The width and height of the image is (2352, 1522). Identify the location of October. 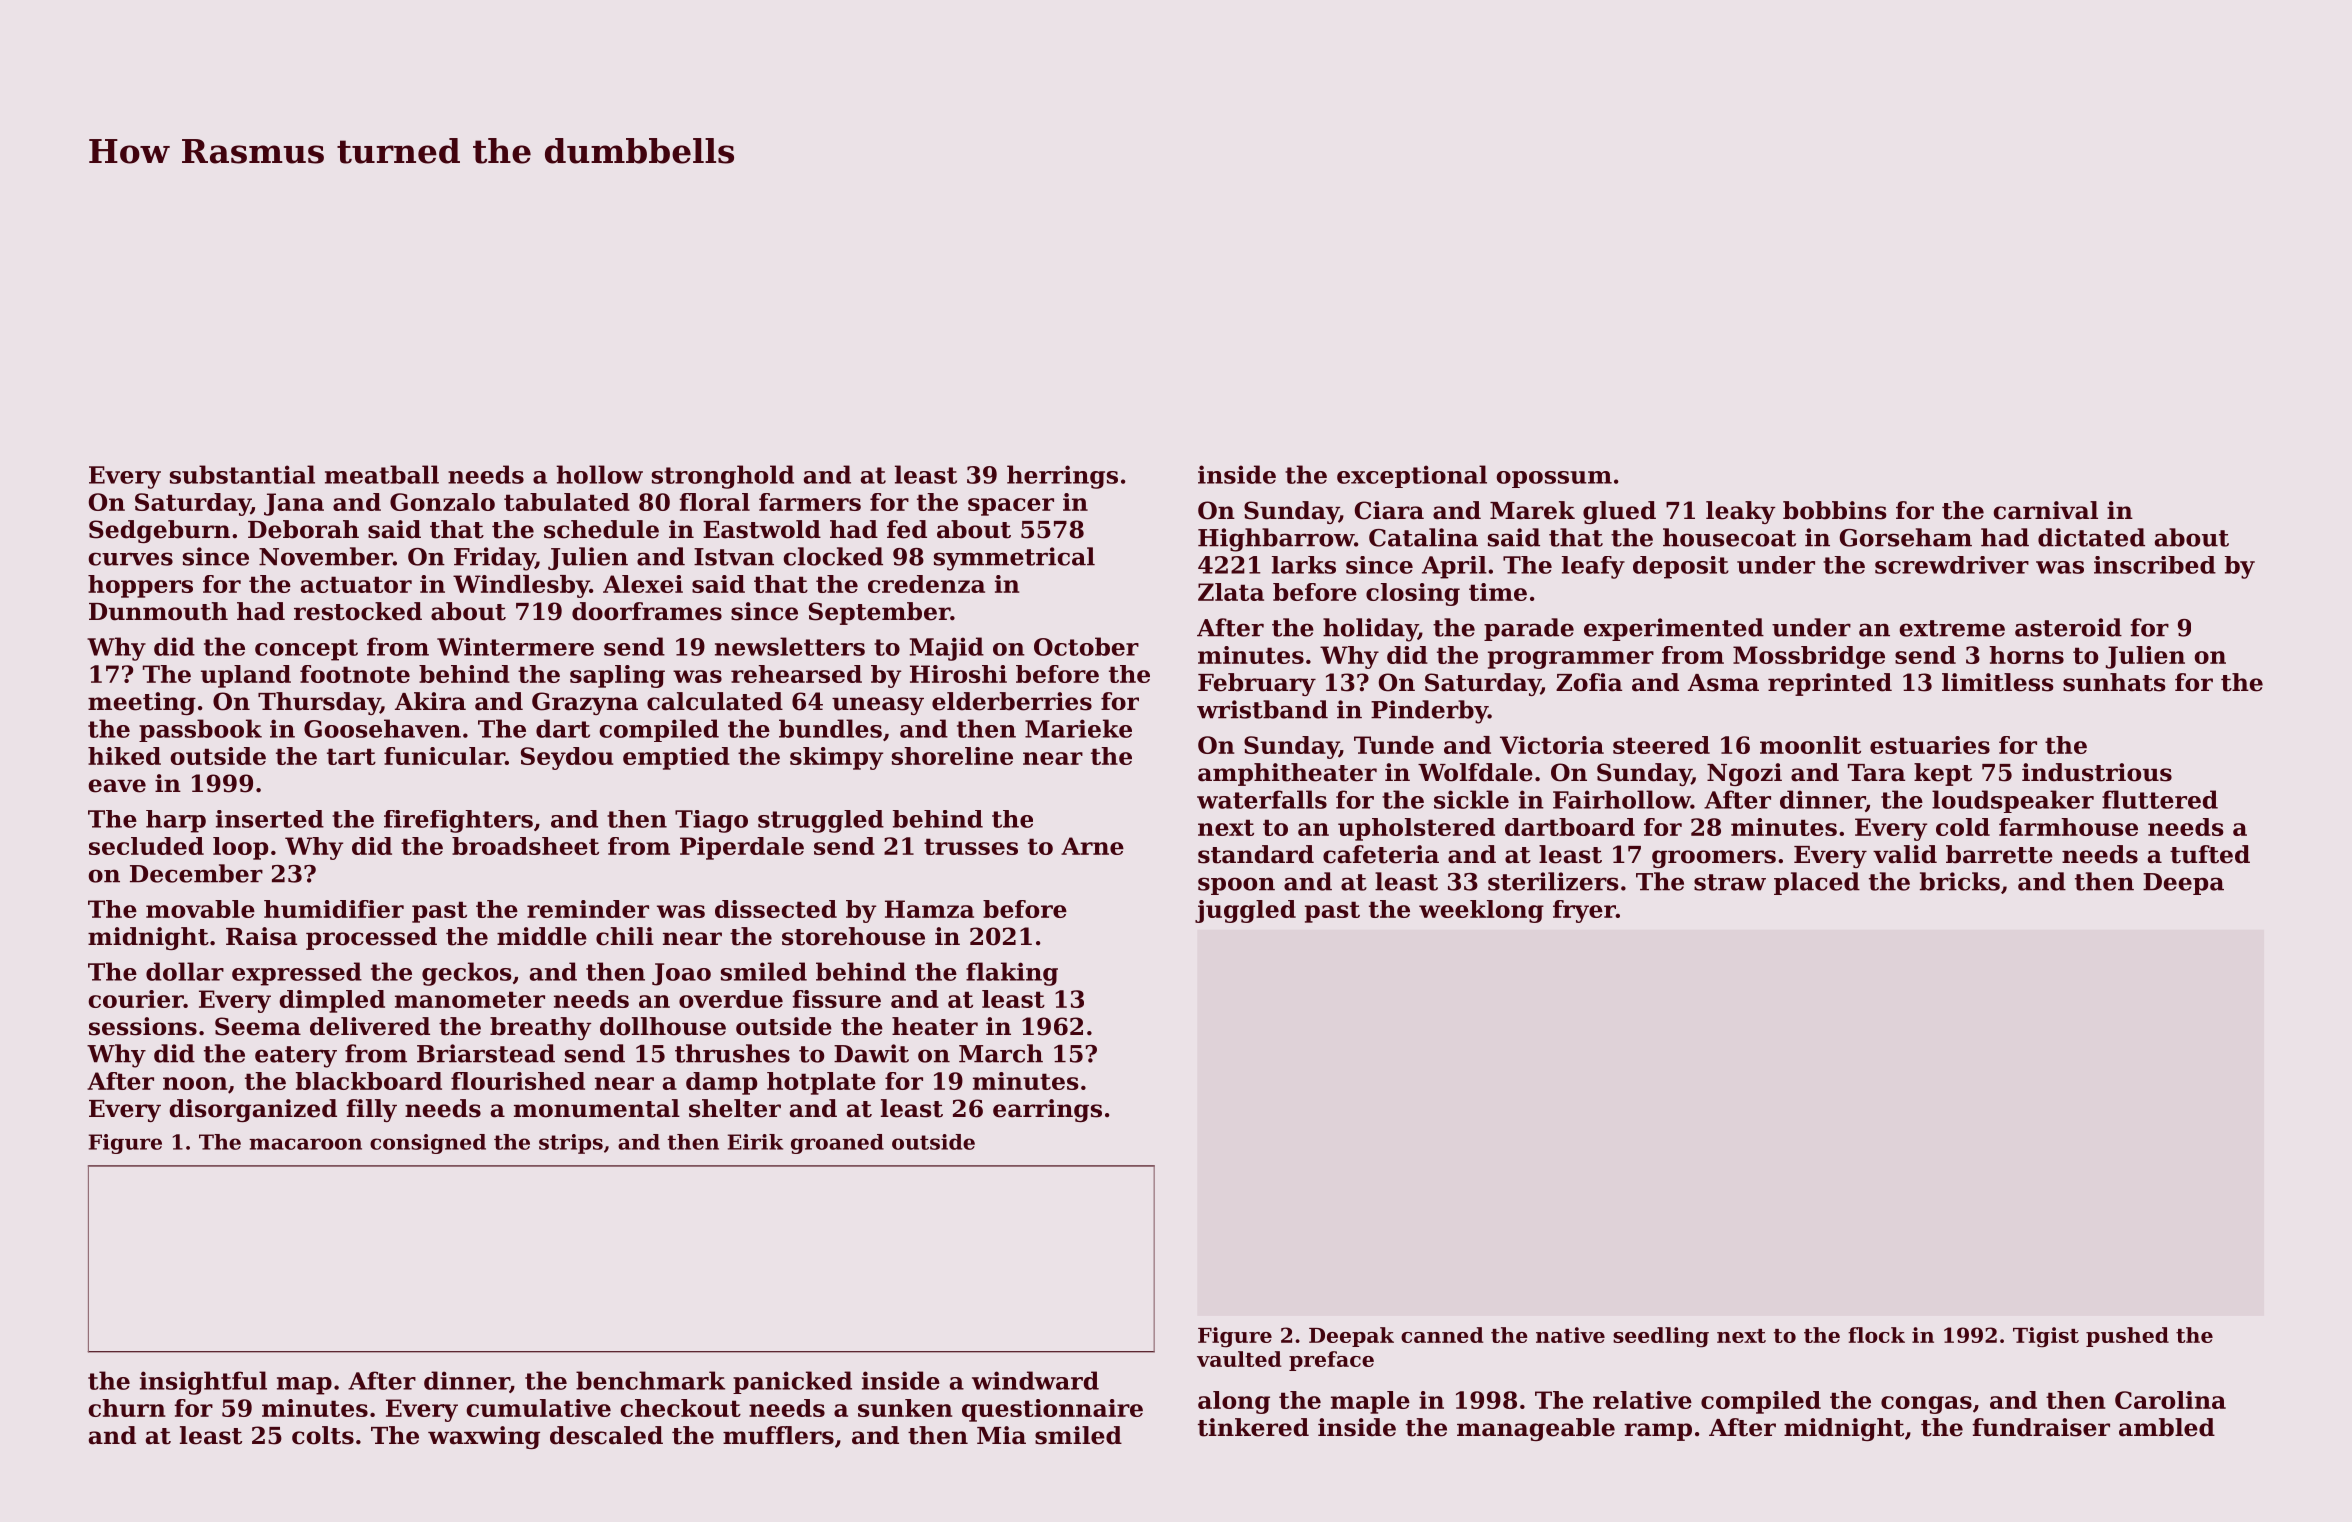
(1086, 646).
